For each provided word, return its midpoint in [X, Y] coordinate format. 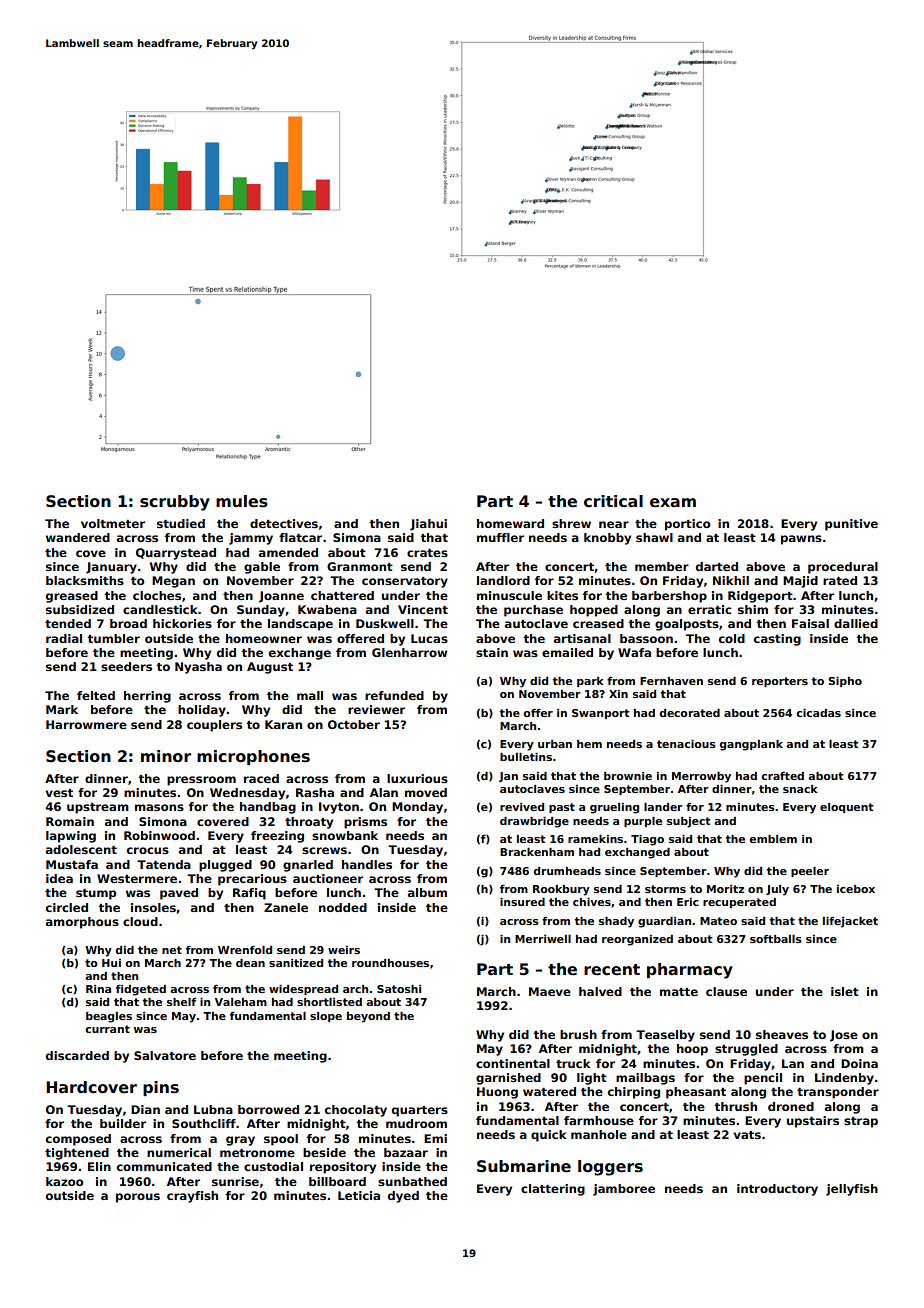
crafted [782, 776]
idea [59, 878]
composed [78, 1140]
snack [800, 789]
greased [72, 597]
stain [492, 652]
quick [549, 1136]
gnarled [308, 866]
